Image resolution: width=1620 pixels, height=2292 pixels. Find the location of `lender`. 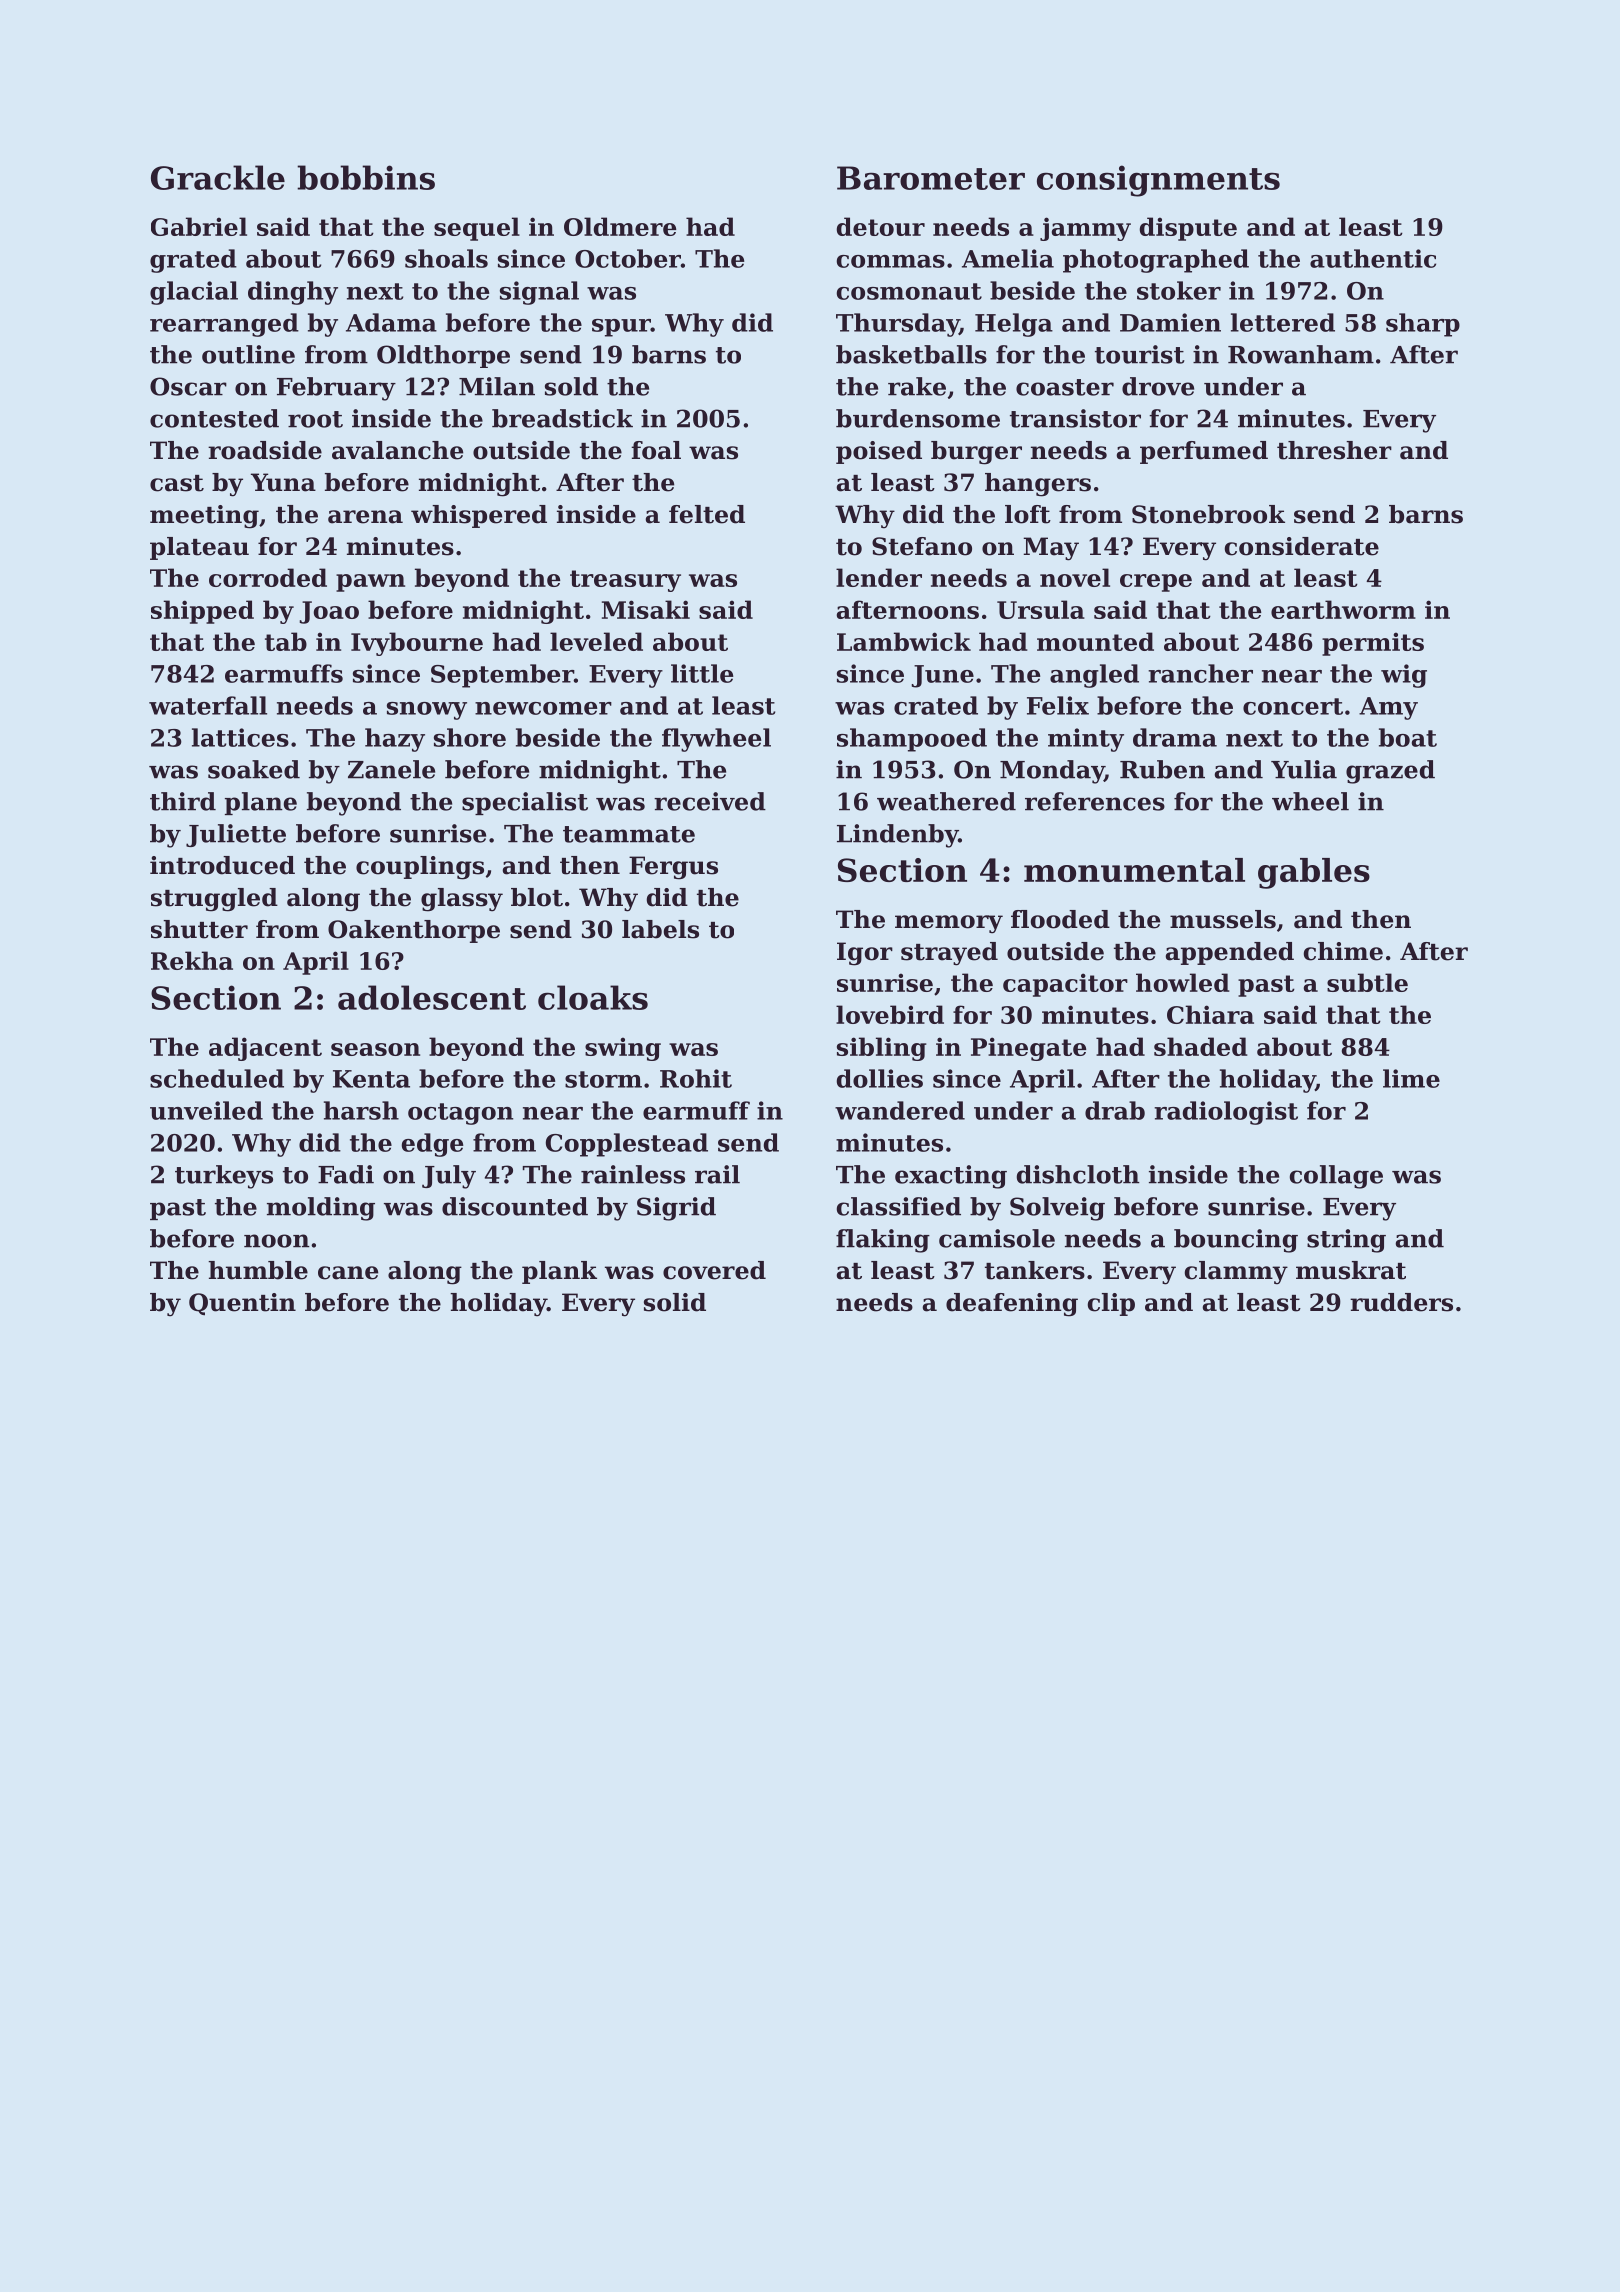

lender is located at coordinates (879, 577).
